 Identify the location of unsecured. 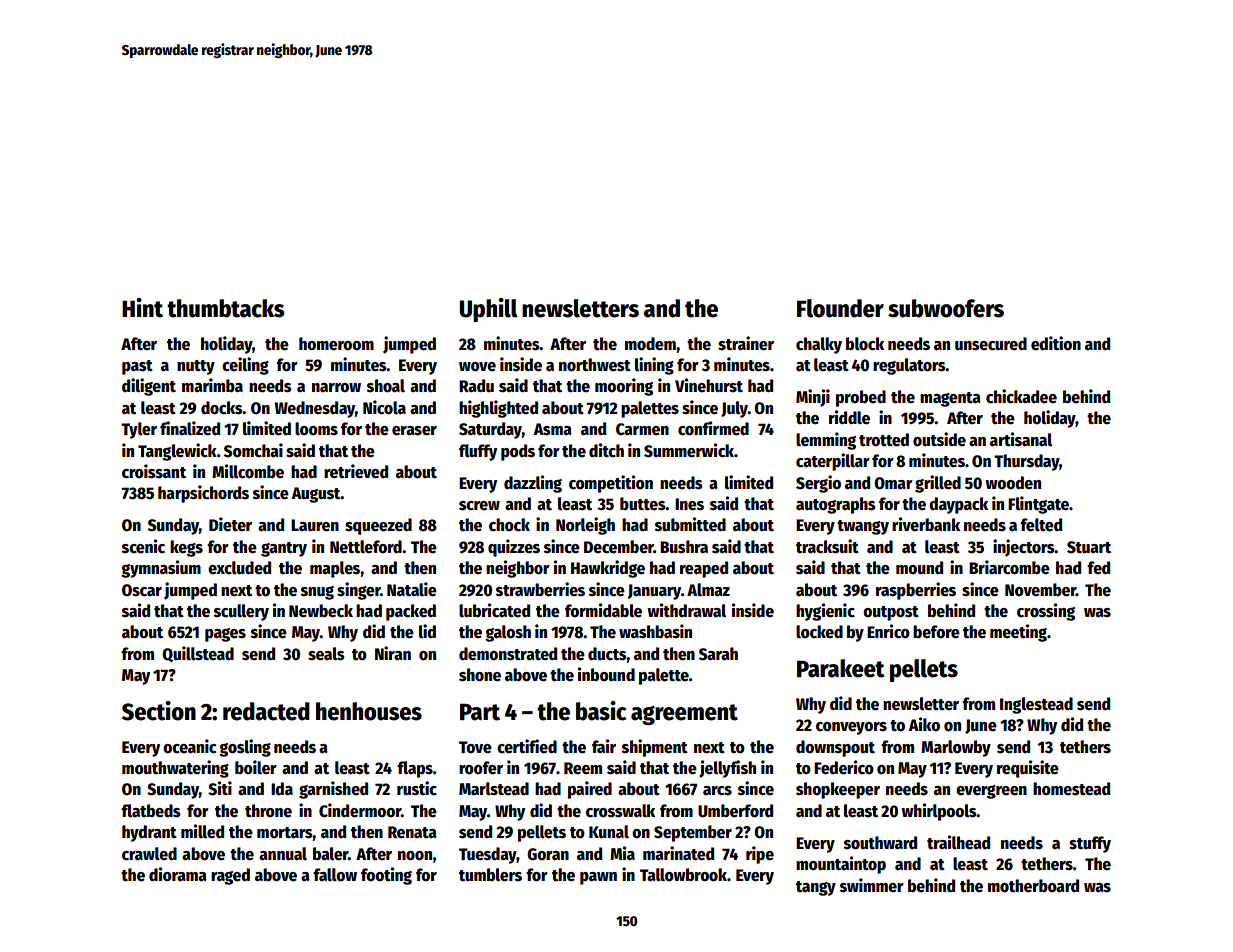
(991, 344).
